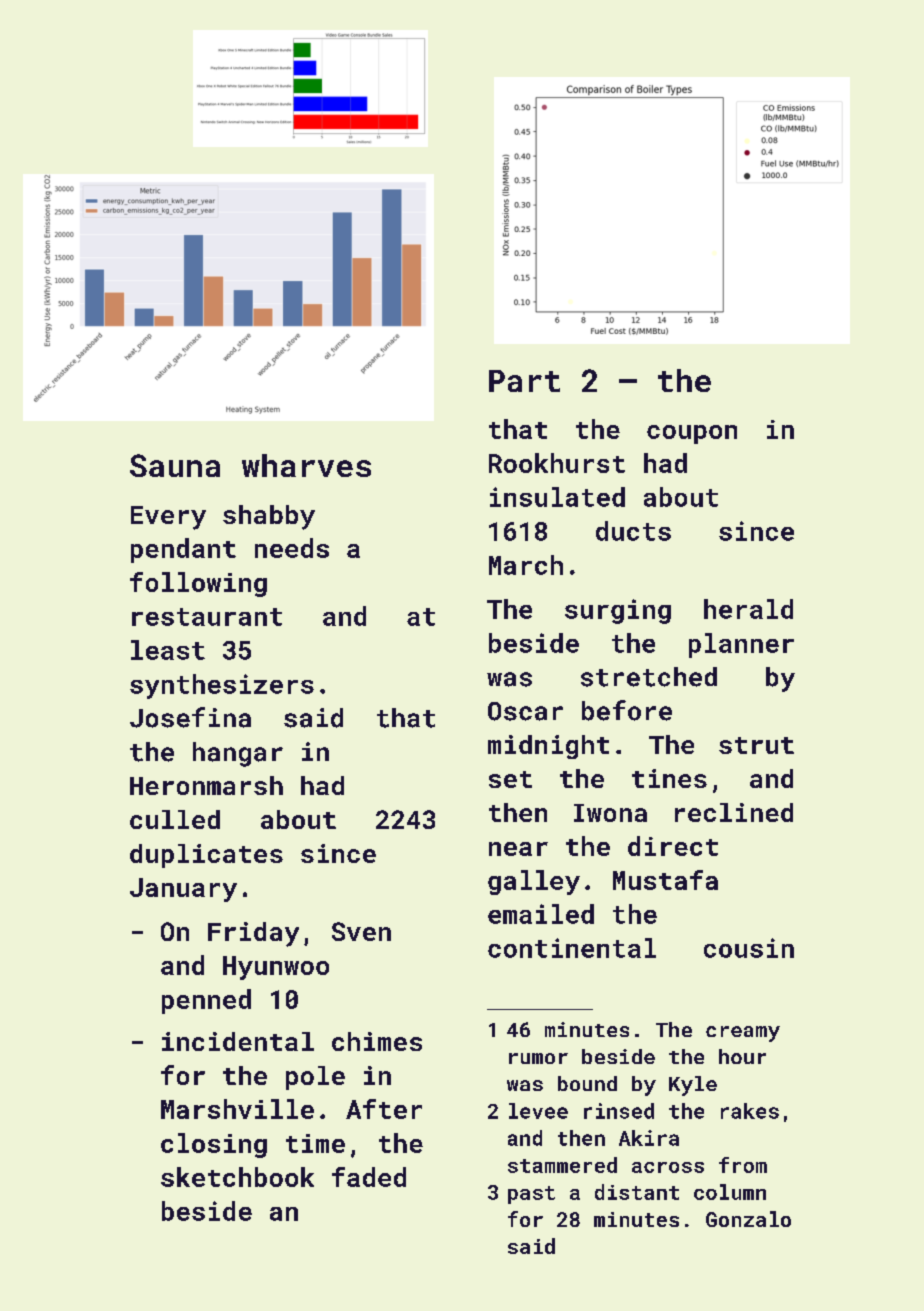  What do you see at coordinates (237, 1177) in the image?
I see `sketchbook` at bounding box center [237, 1177].
